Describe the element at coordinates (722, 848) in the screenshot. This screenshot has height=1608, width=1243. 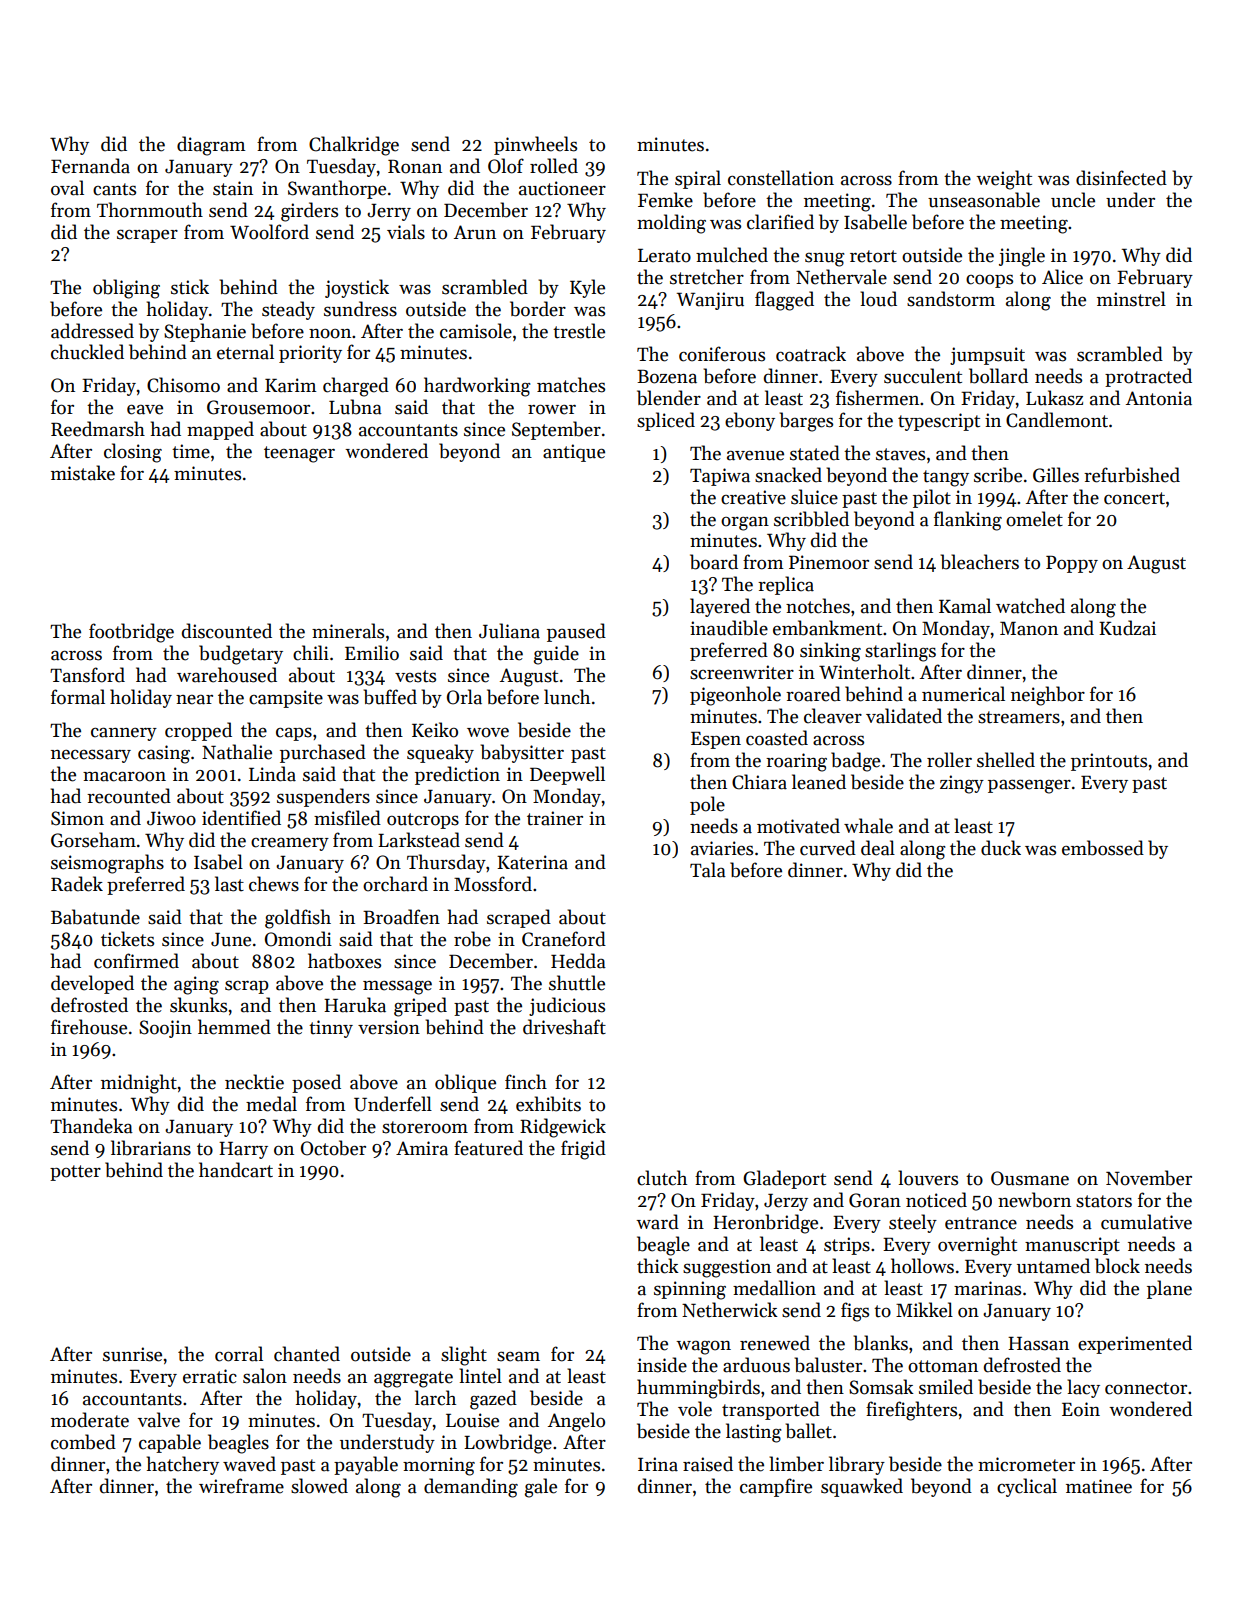
I see `aviaries` at that location.
